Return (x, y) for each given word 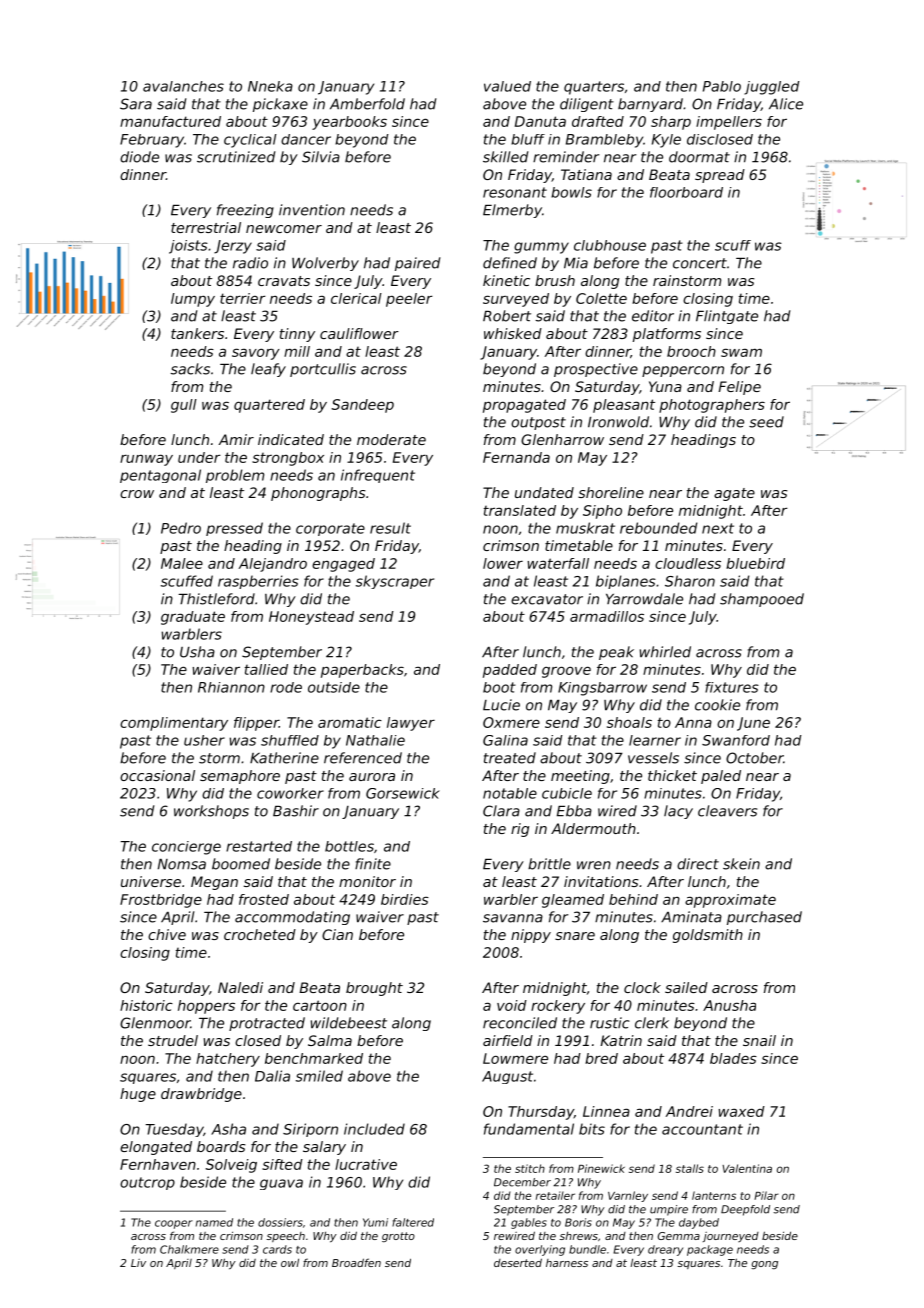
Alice (786, 104)
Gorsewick (403, 793)
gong (764, 1265)
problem (235, 476)
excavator (547, 599)
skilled (505, 157)
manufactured (170, 121)
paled (721, 777)
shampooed (762, 600)
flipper (256, 724)
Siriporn (310, 1130)
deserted (518, 1262)
